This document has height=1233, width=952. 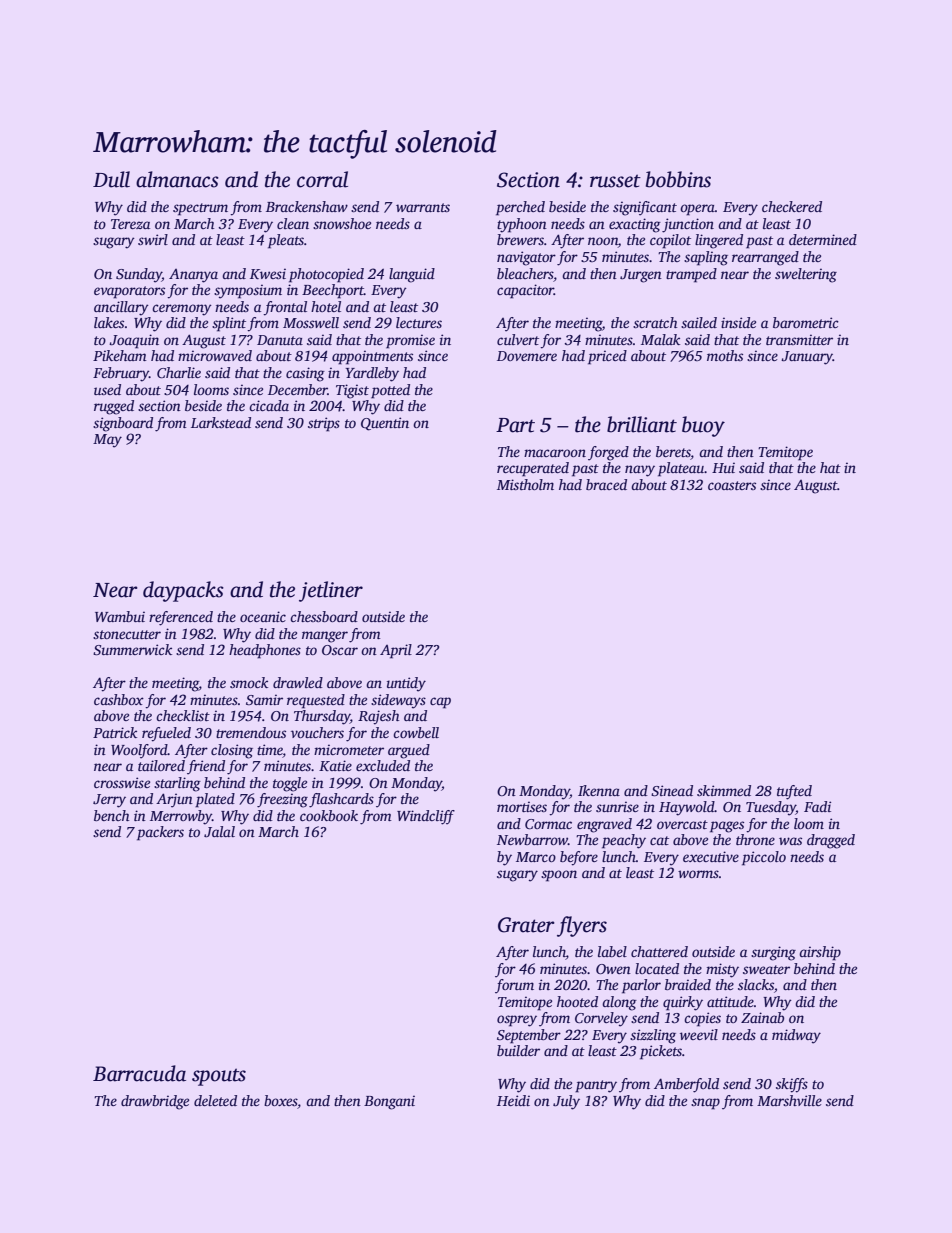 I want to click on coasters, so click(x=732, y=485).
